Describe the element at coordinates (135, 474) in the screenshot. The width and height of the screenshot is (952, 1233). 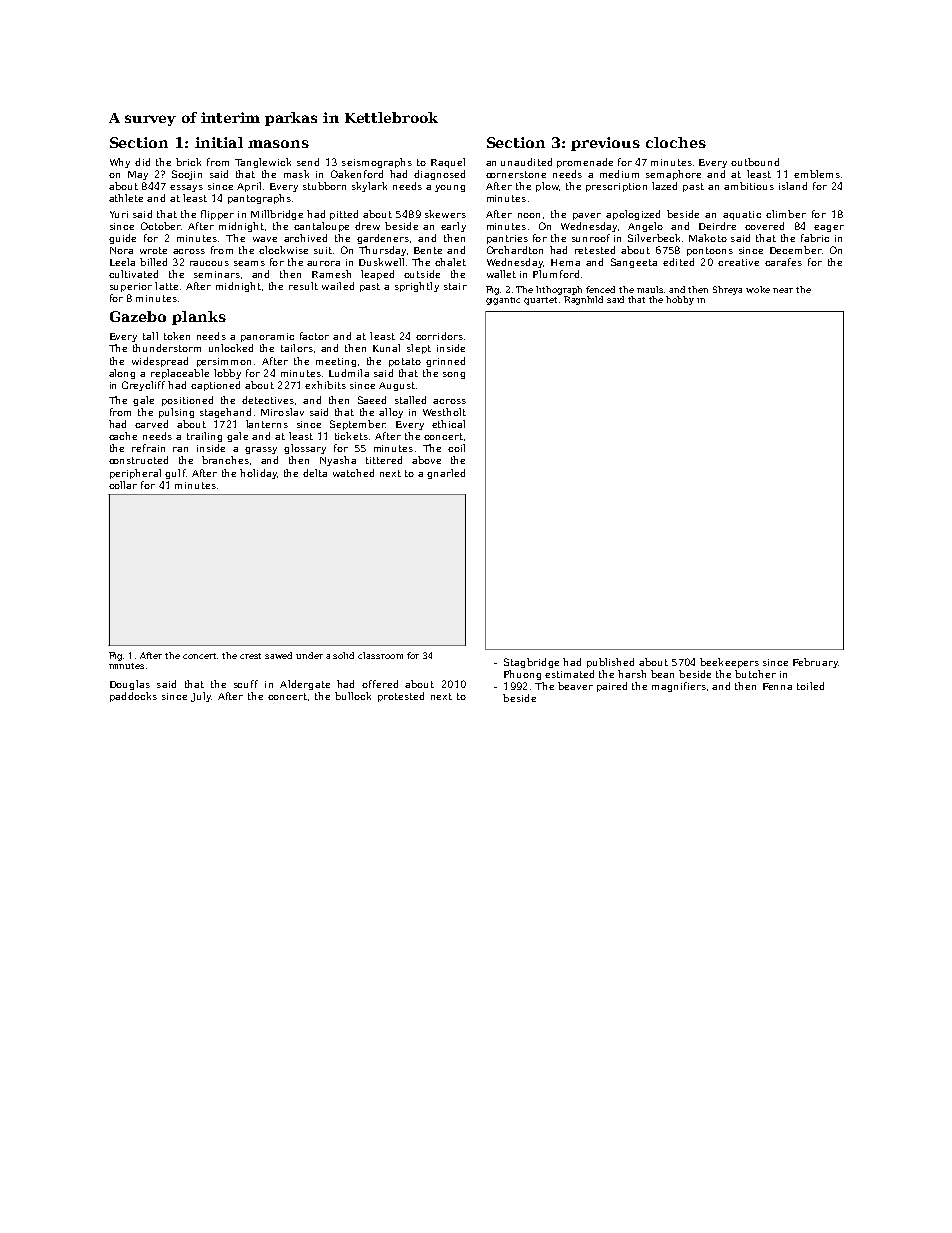
I see `peripheral` at that location.
